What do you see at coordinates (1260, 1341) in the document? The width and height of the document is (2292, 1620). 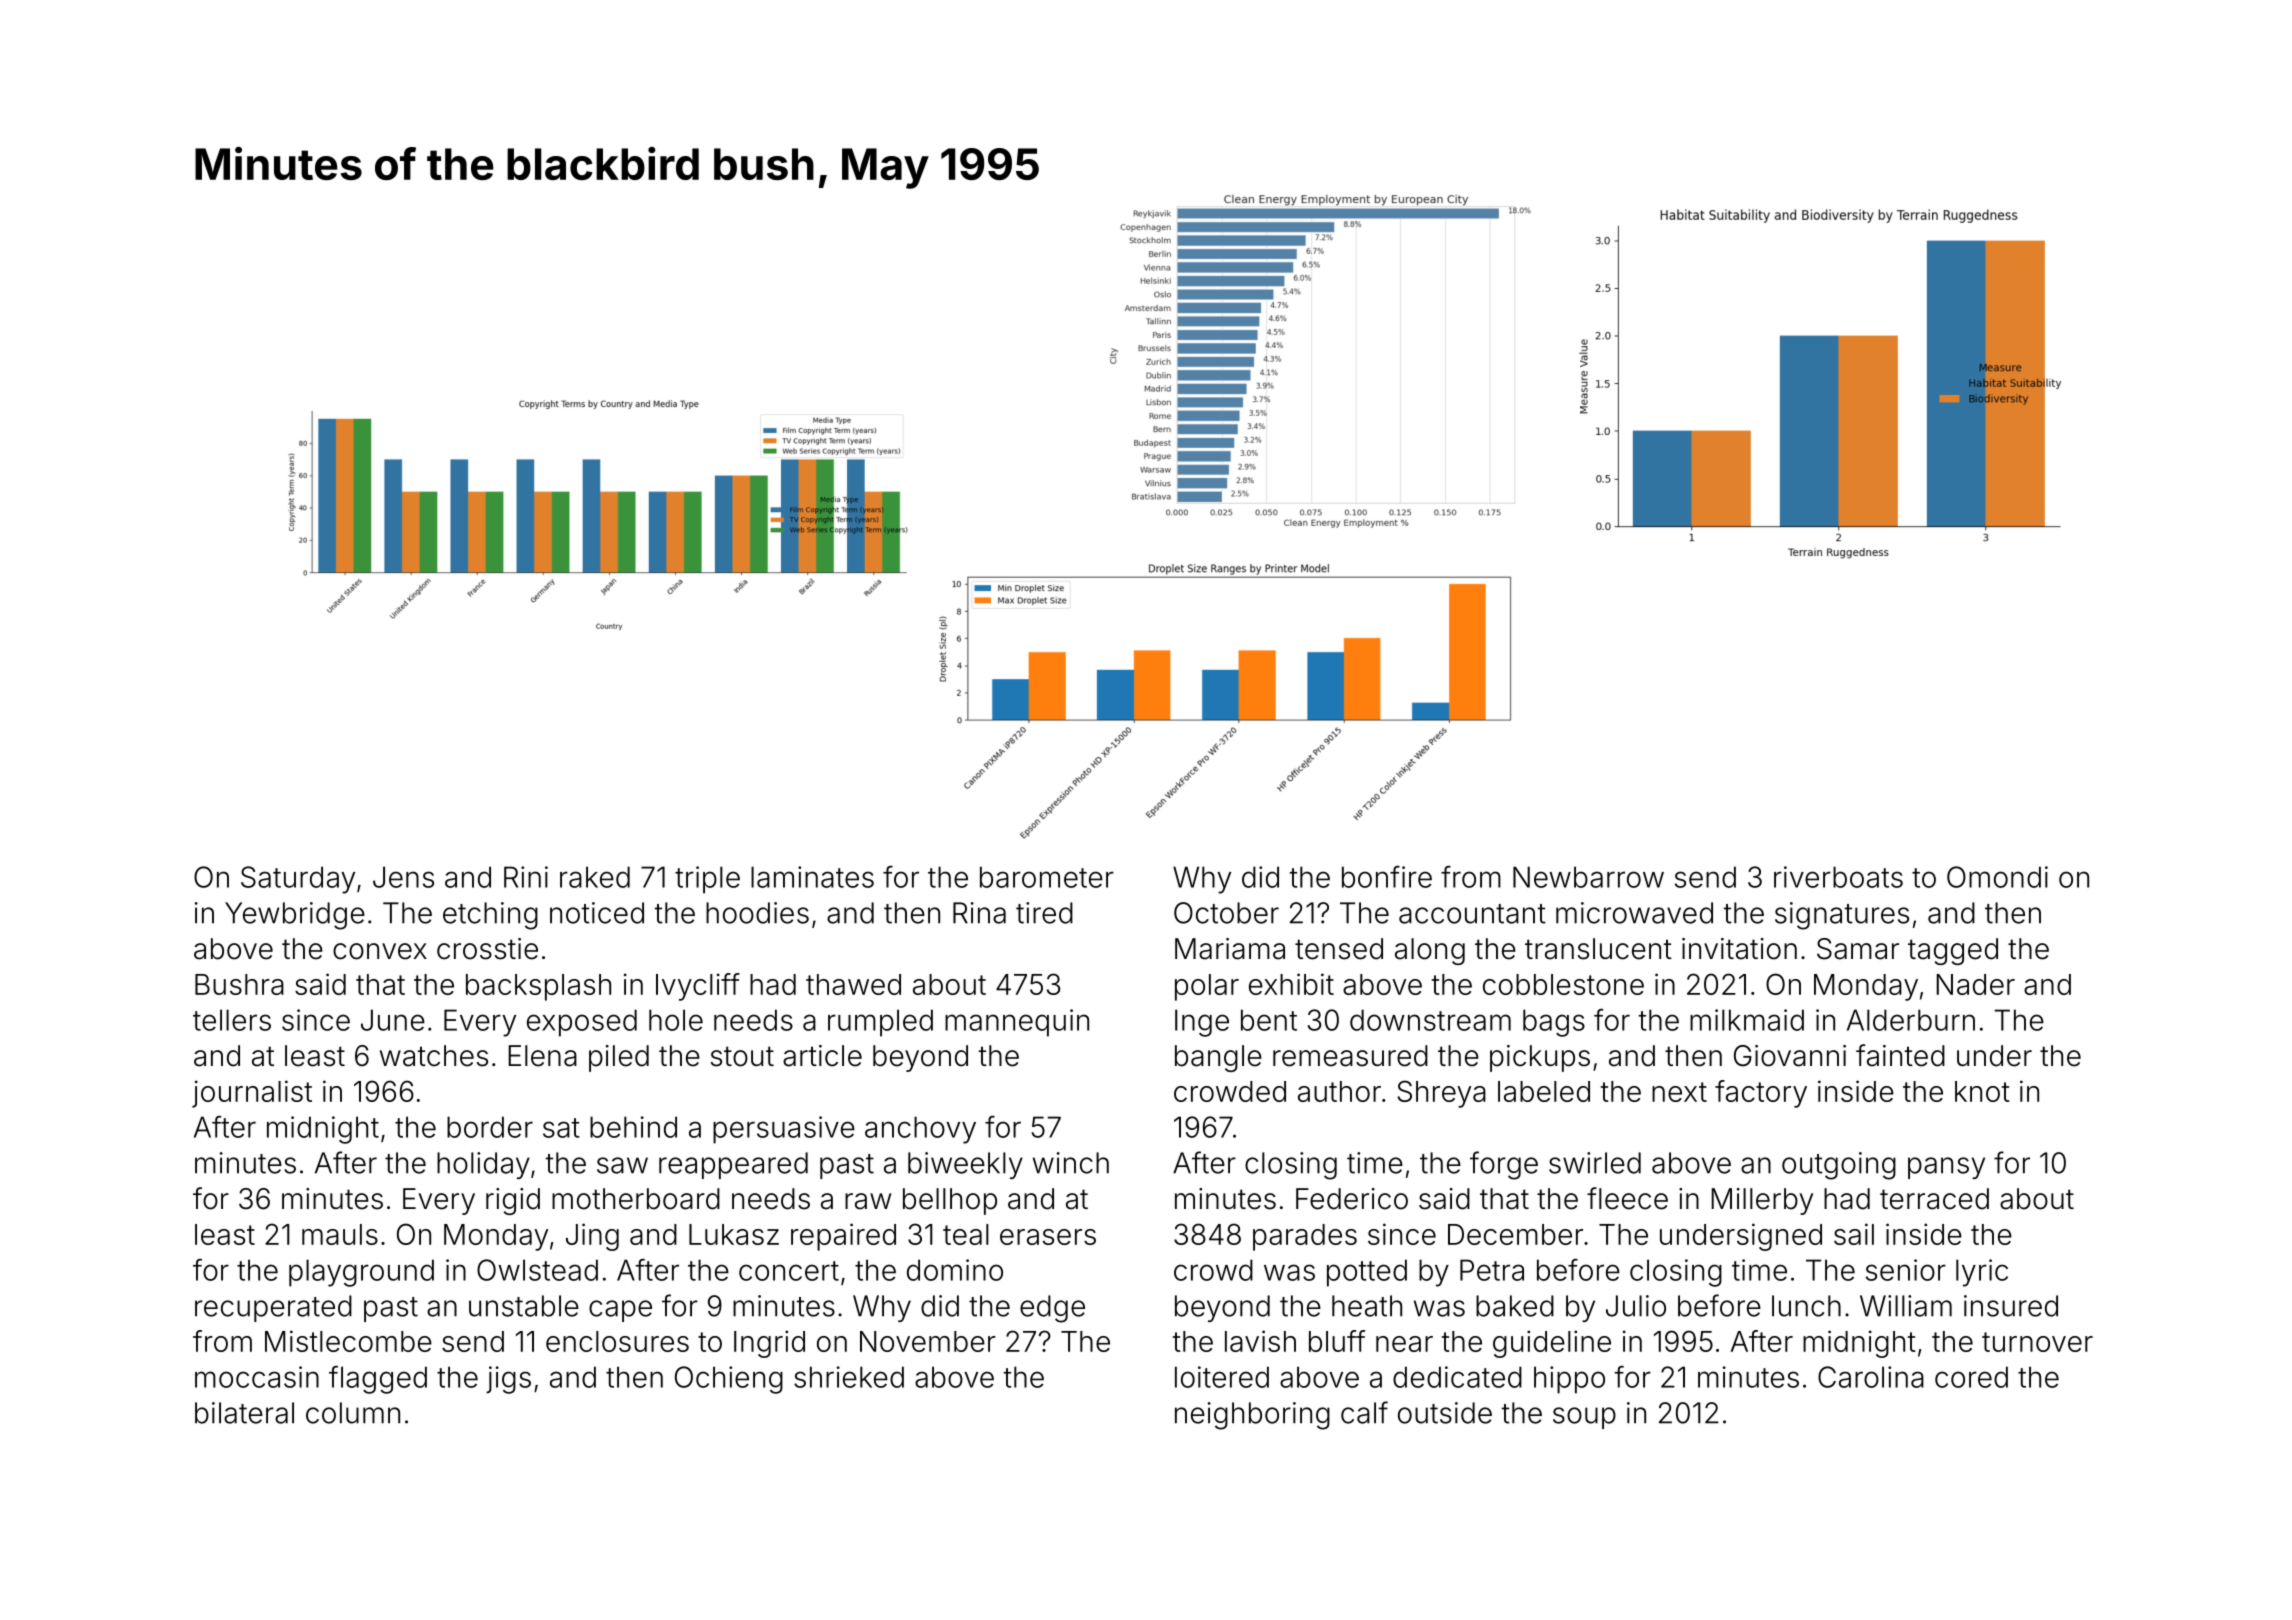 I see `lavish` at bounding box center [1260, 1341].
